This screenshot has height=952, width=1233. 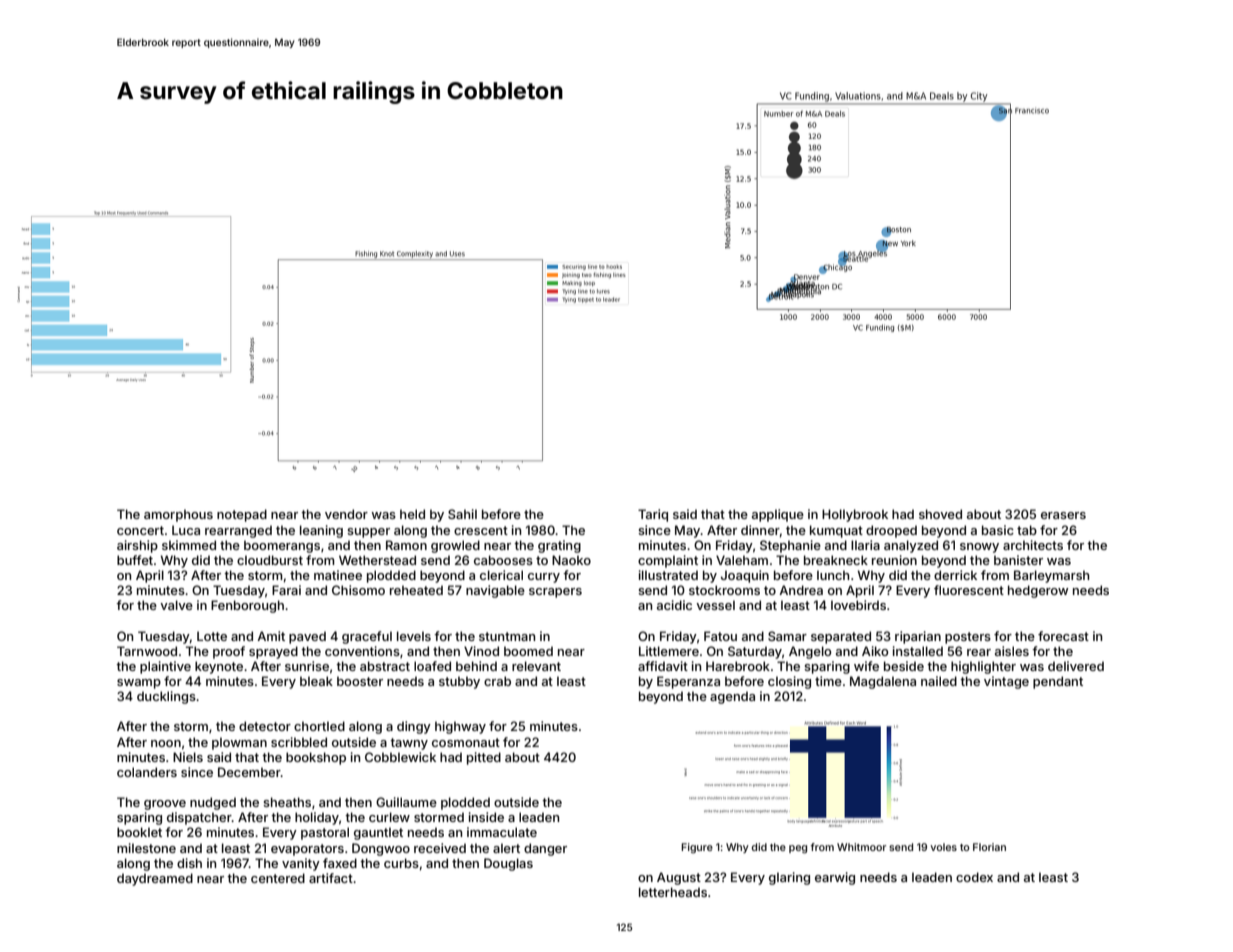 What do you see at coordinates (486, 817) in the screenshot?
I see `inside` at bounding box center [486, 817].
